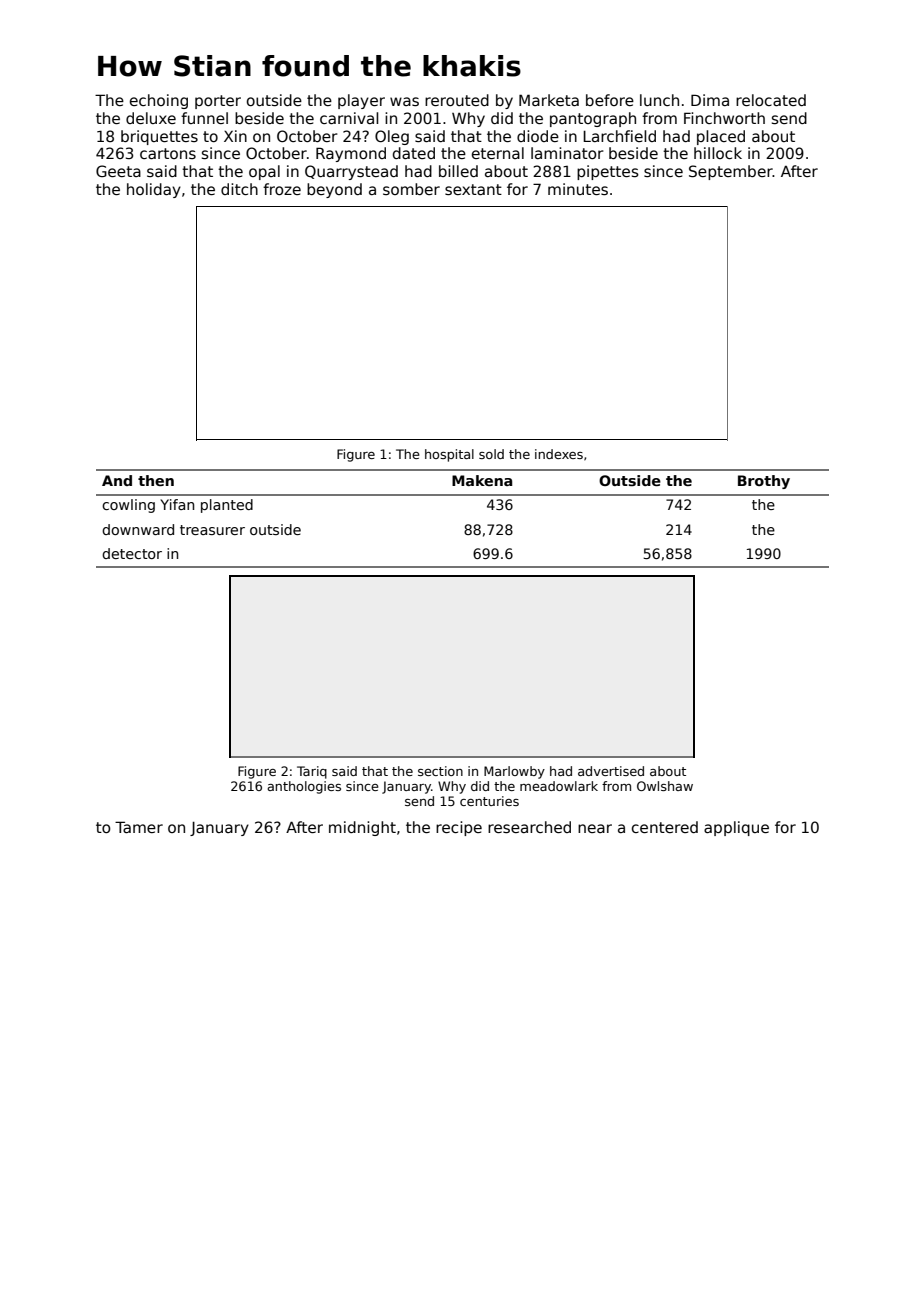  What do you see at coordinates (559, 454) in the image?
I see `indexes` at bounding box center [559, 454].
